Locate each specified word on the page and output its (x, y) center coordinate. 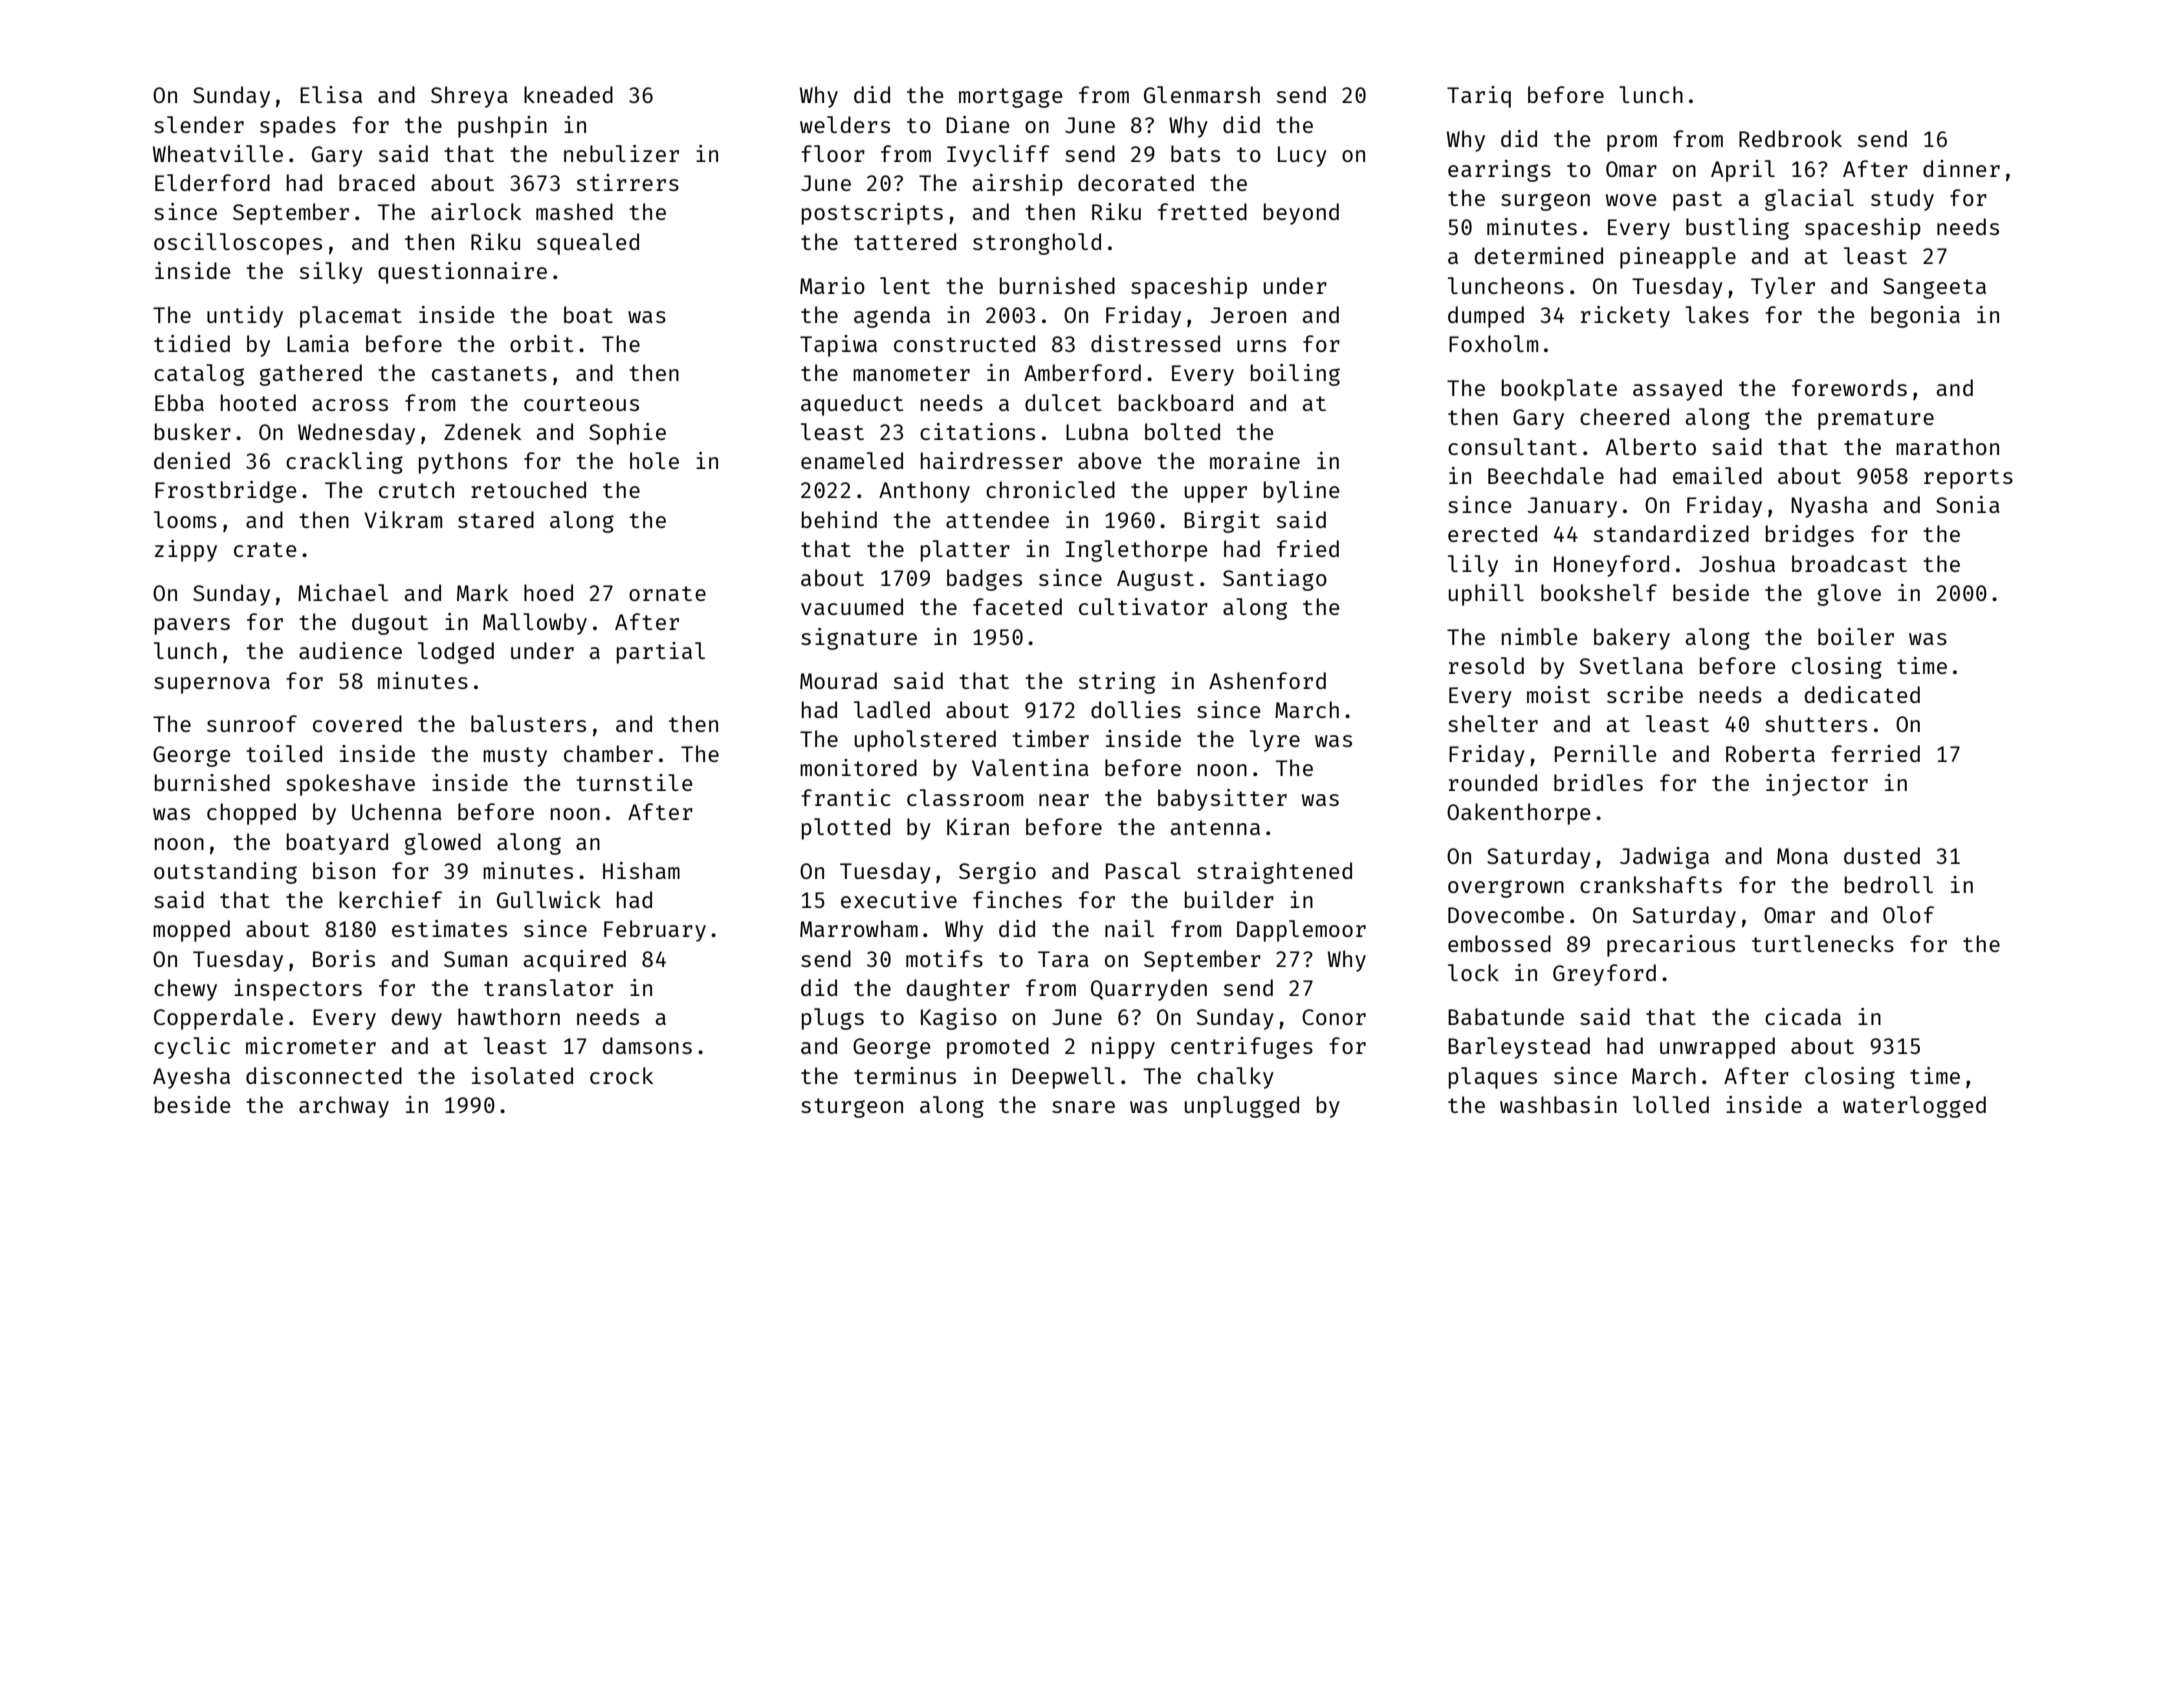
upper (1216, 494)
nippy (1123, 1048)
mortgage (1010, 98)
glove (1849, 595)
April (1743, 171)
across (350, 405)
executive (899, 899)
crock (621, 1075)
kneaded (568, 94)
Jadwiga (1664, 858)
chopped (251, 814)
